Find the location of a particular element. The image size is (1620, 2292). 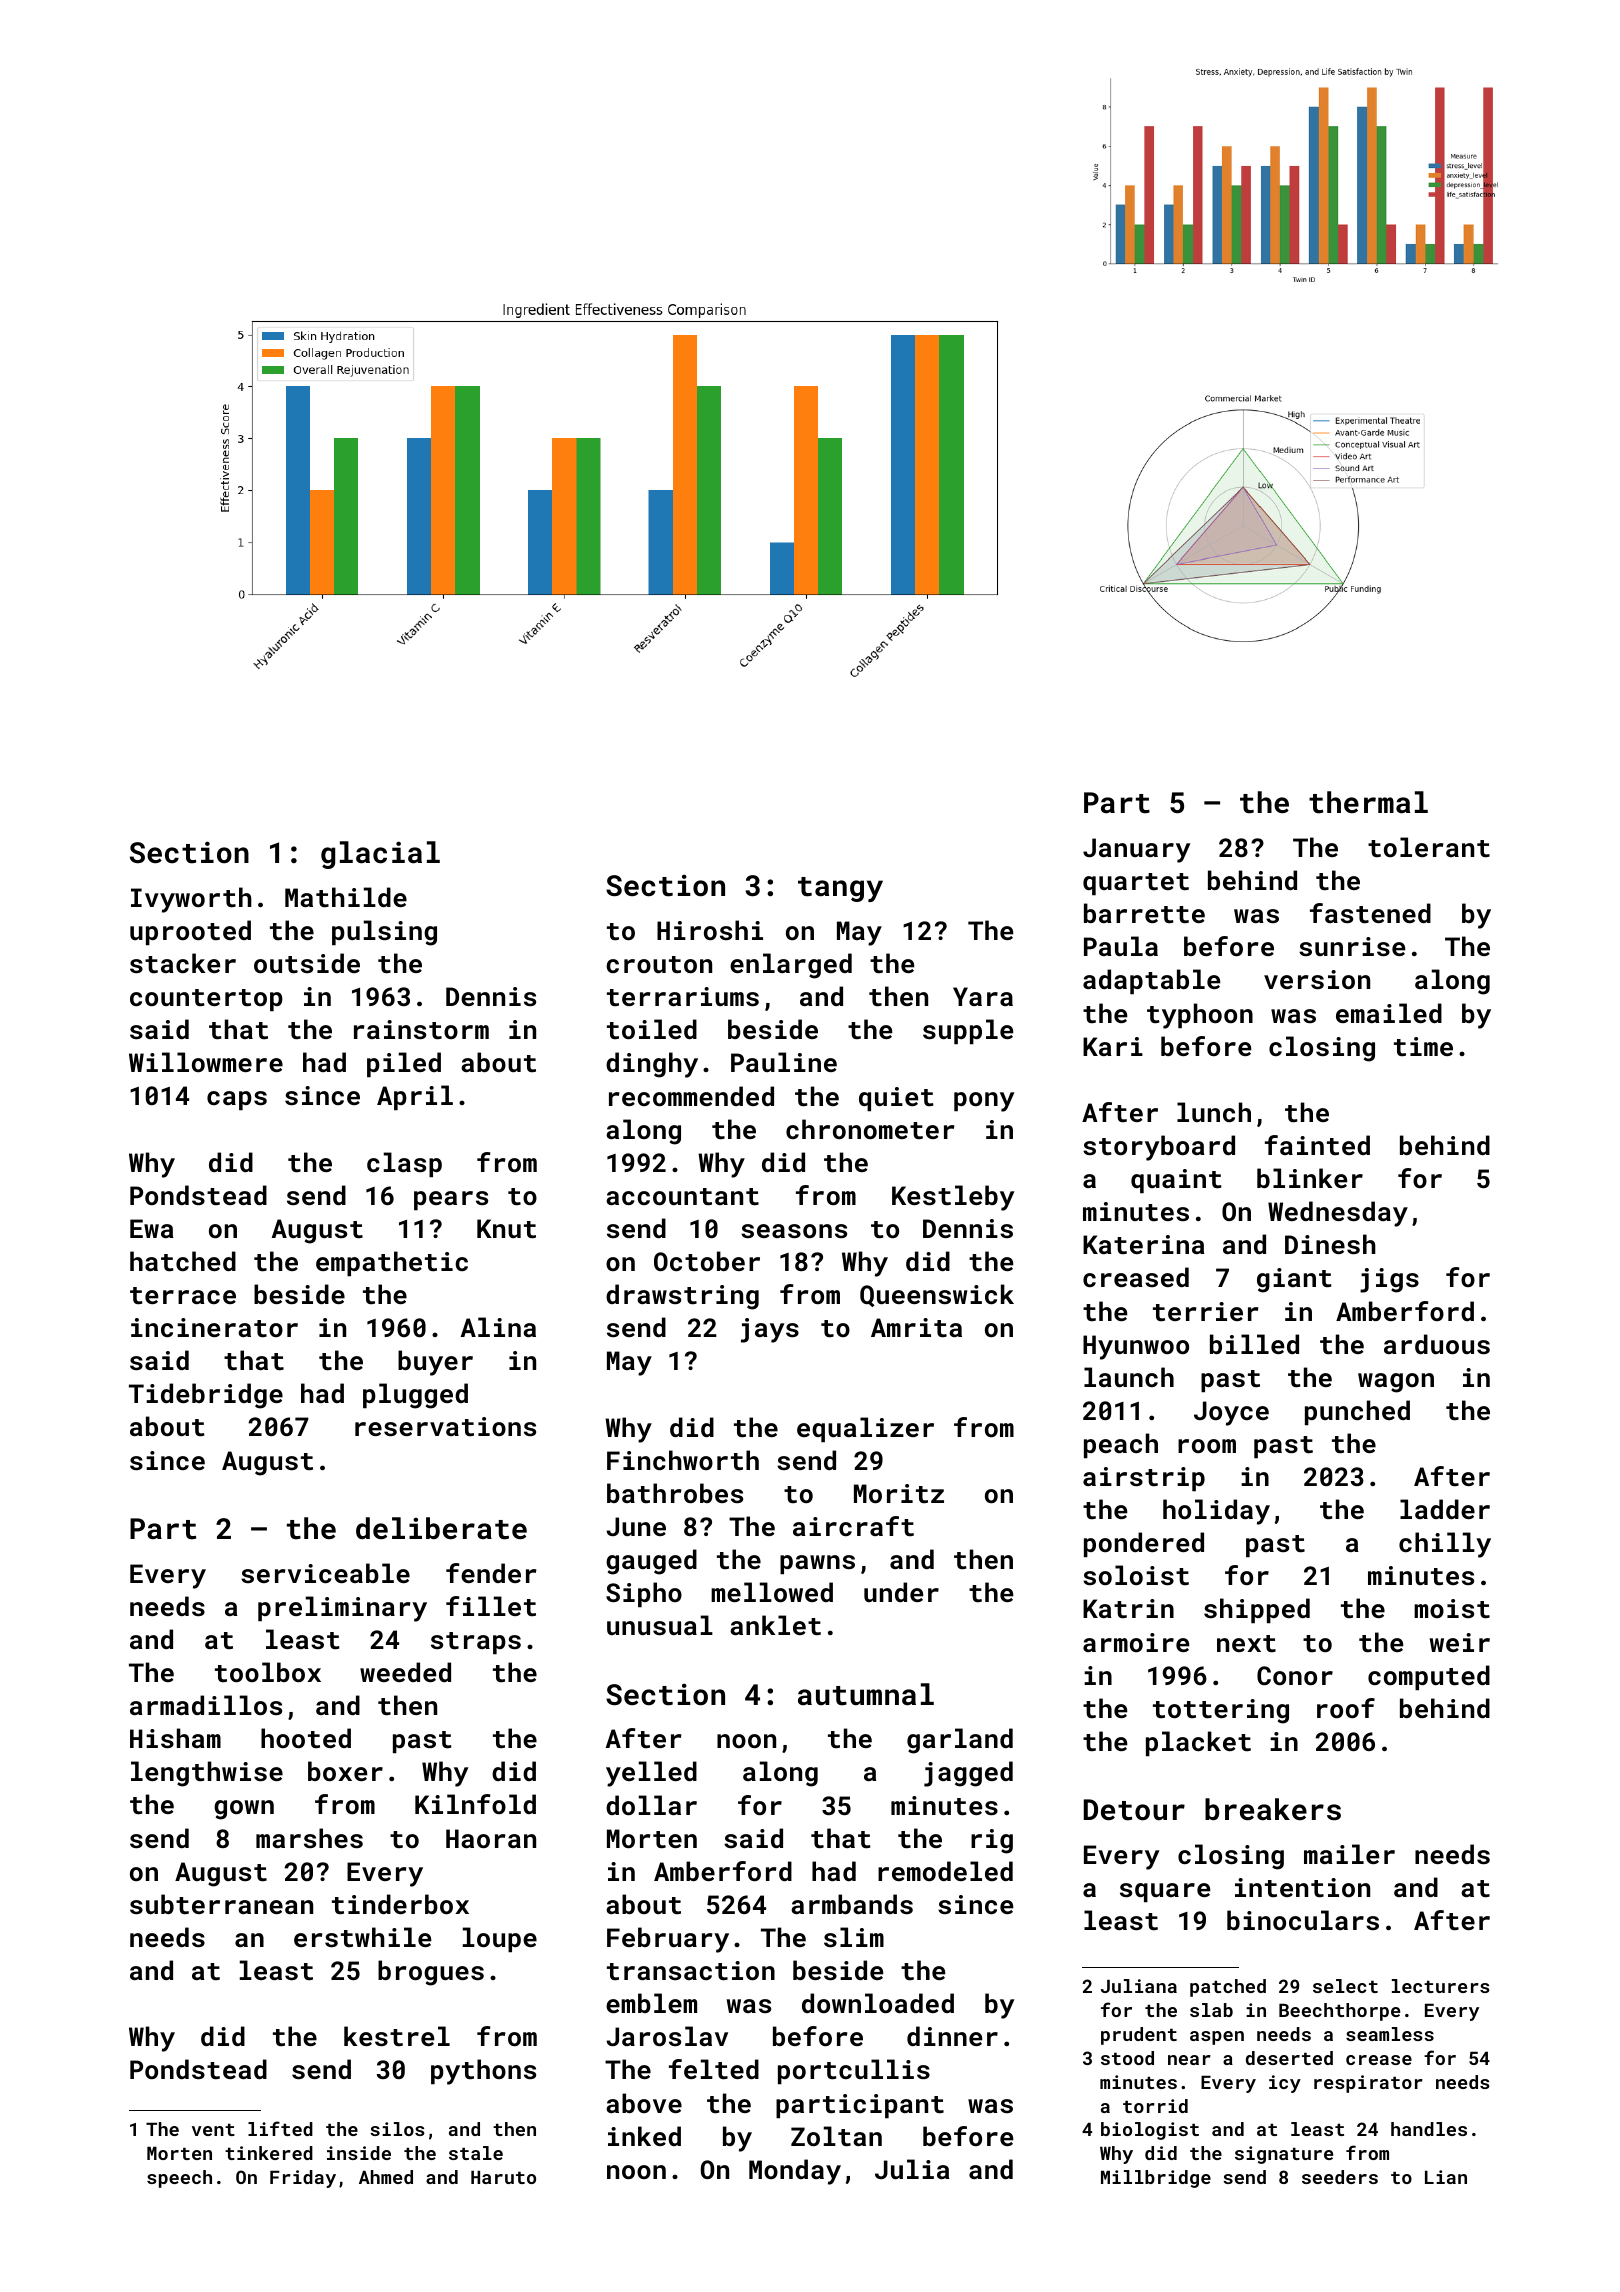

typhoon is located at coordinates (1200, 1016).
